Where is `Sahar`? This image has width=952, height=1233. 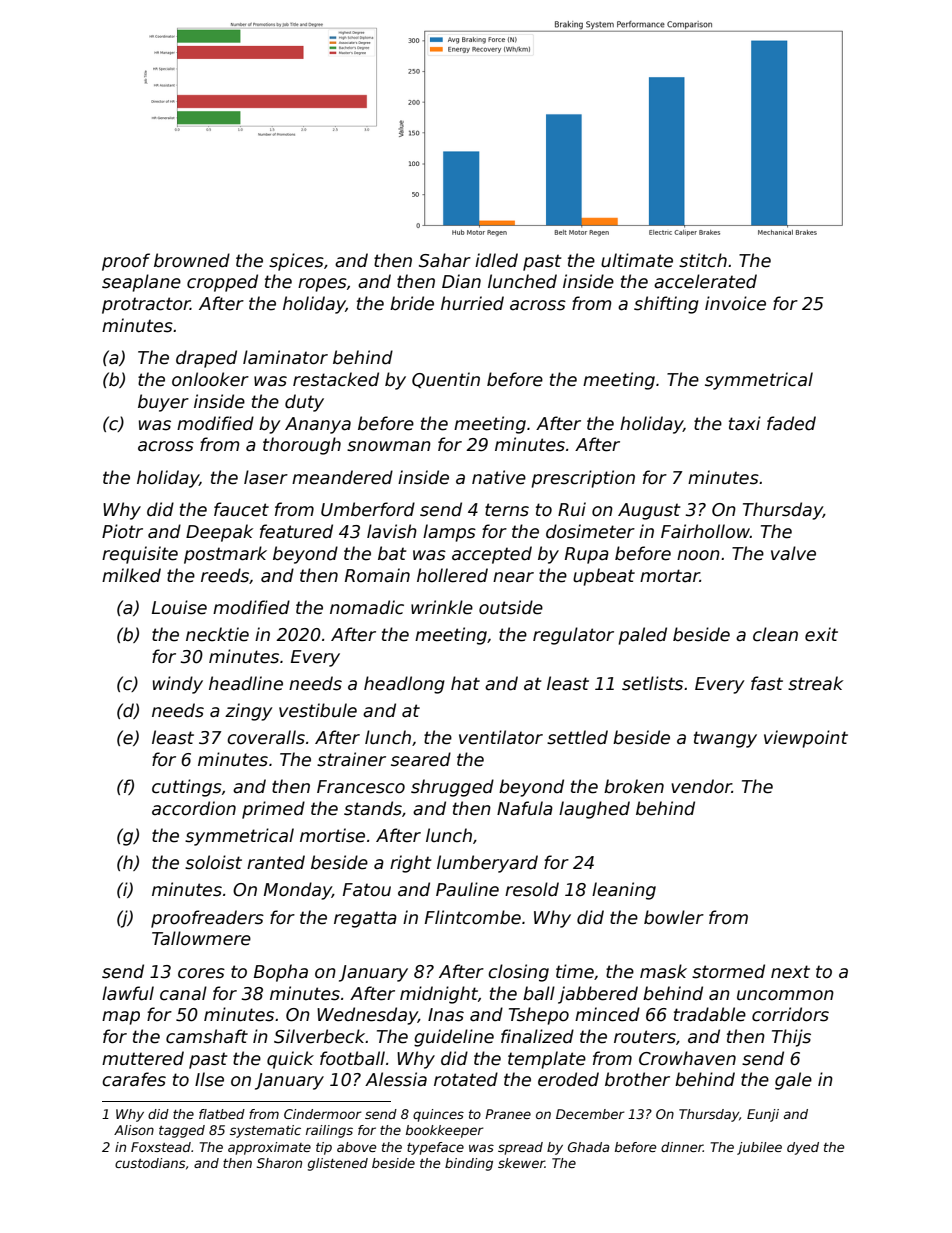 Sahar is located at coordinates (445, 260).
